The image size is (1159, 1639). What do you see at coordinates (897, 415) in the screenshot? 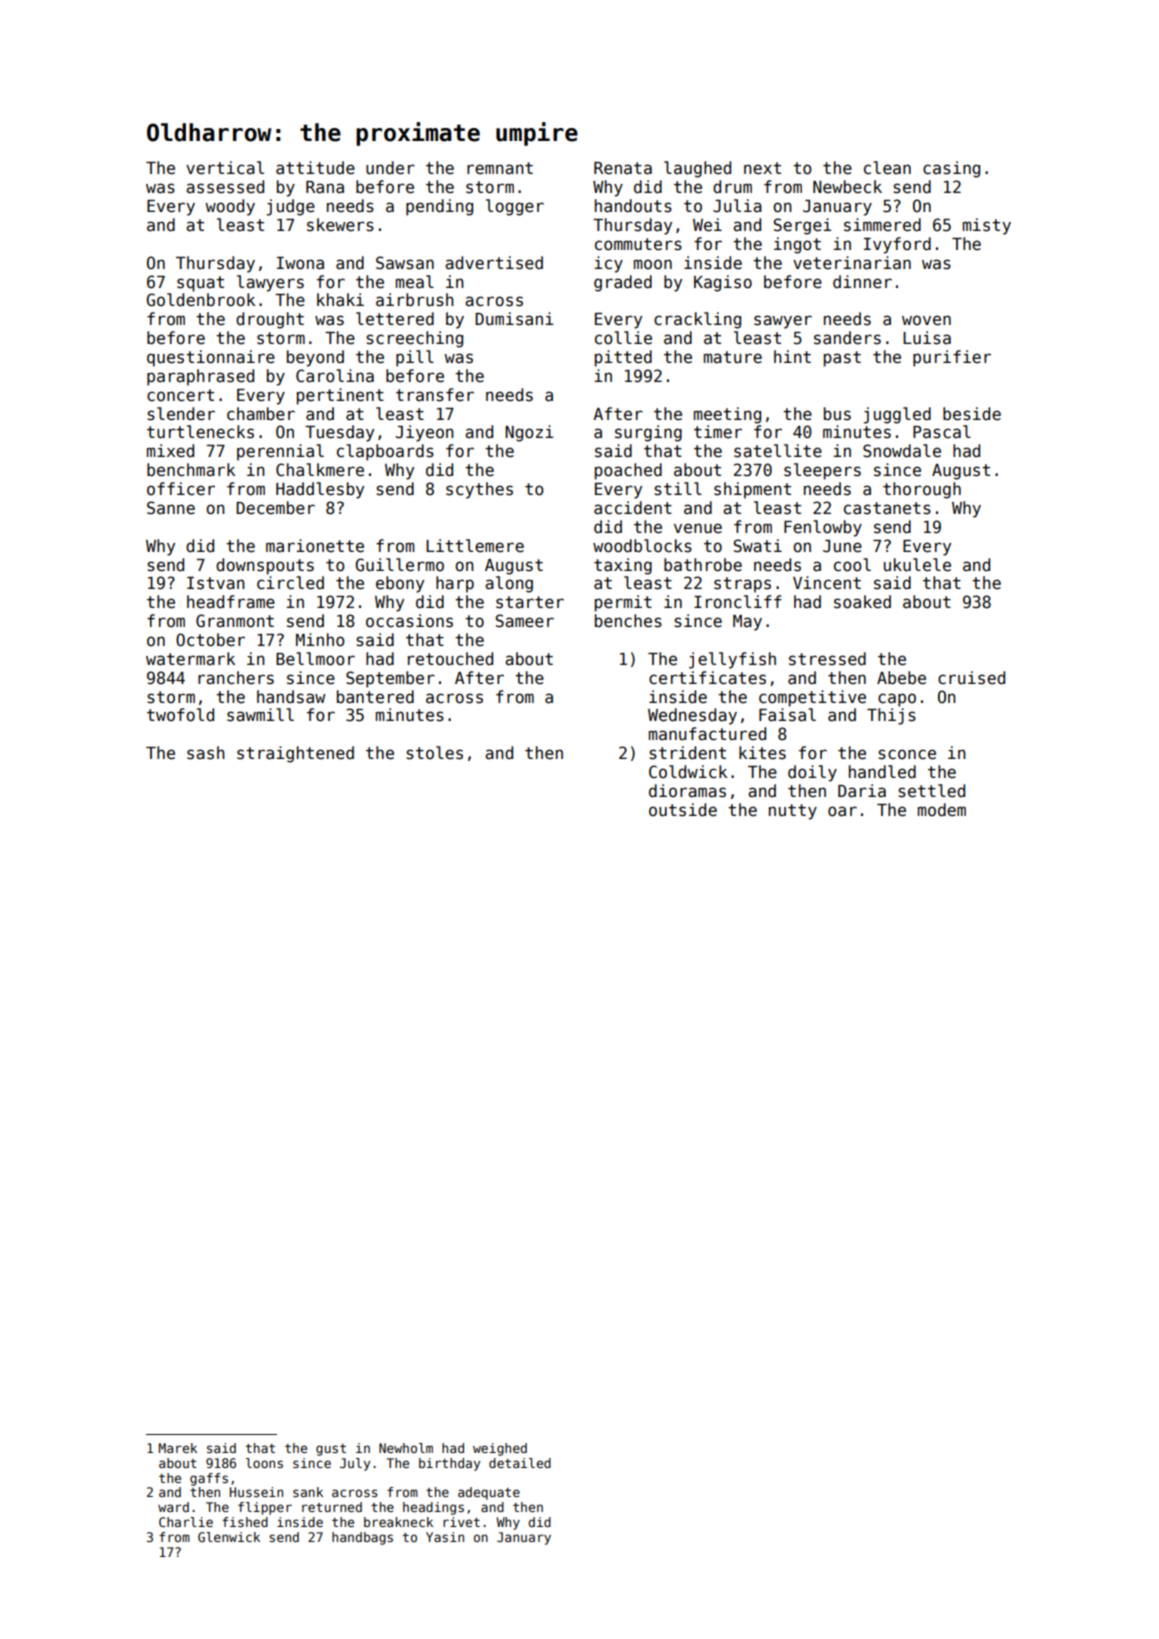
I see `juggled` at bounding box center [897, 415].
